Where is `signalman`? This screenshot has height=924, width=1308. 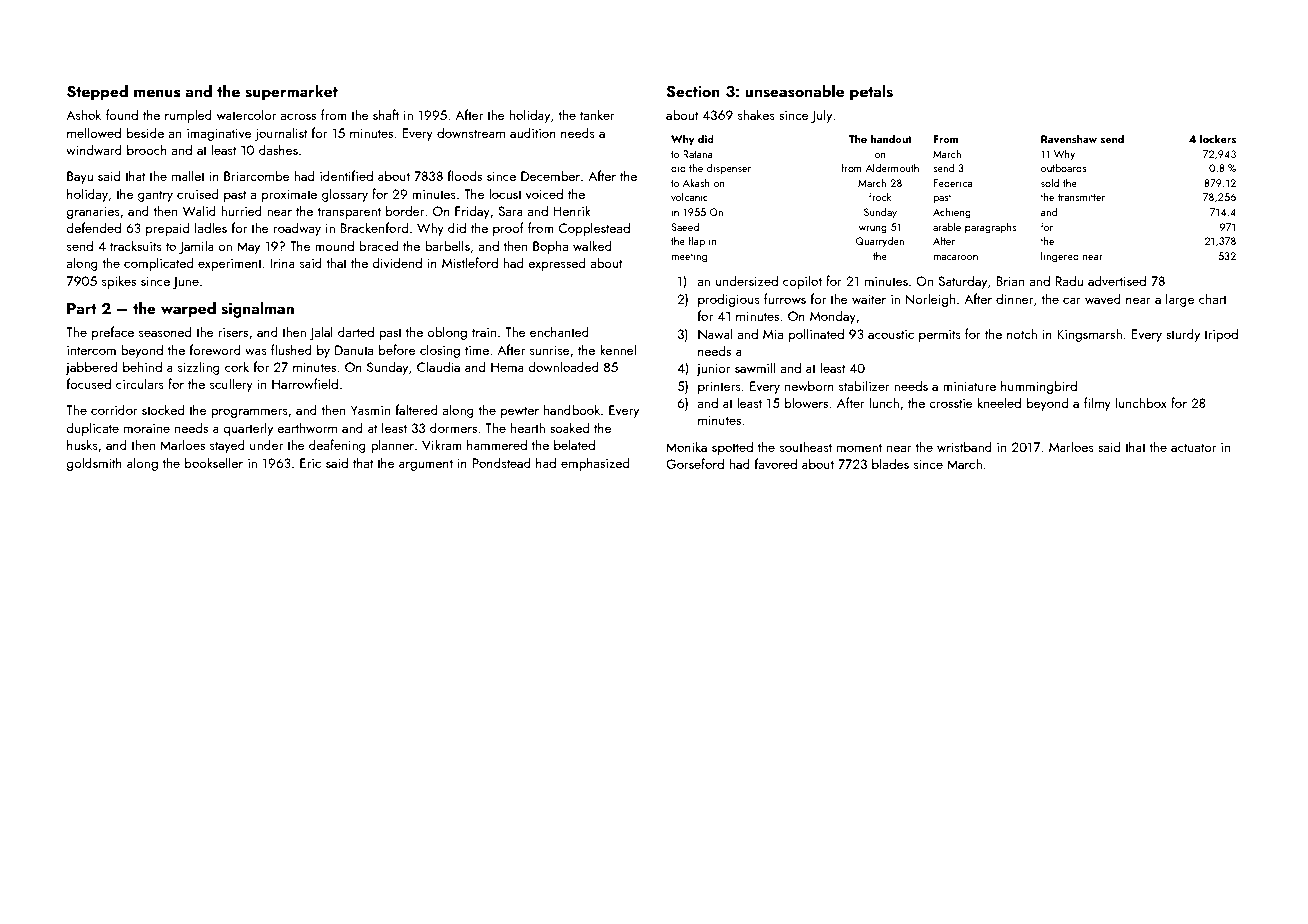 signalman is located at coordinates (257, 309).
